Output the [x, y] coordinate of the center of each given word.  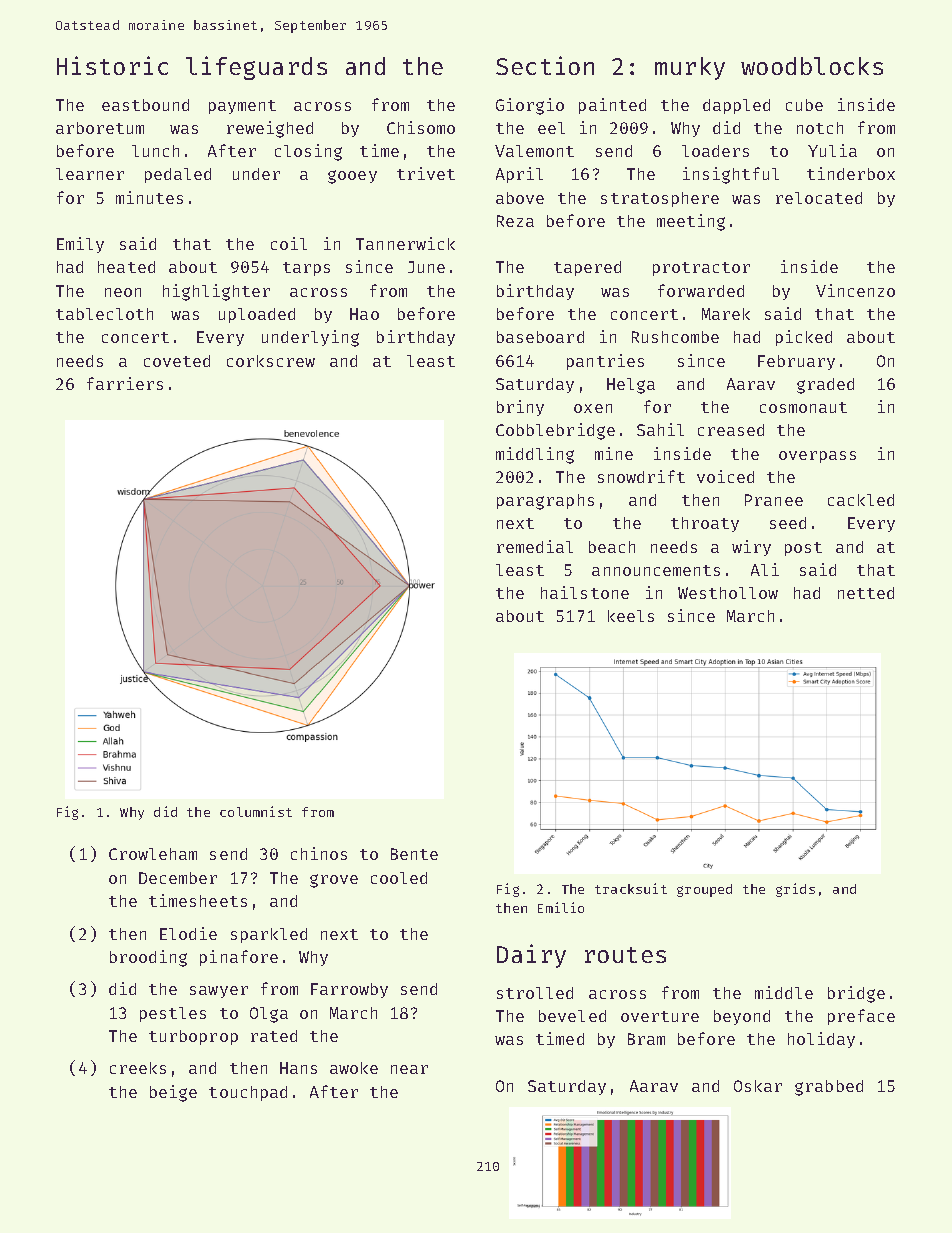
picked [804, 338]
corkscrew [271, 361]
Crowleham [153, 854]
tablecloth [104, 314]
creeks [138, 1068]
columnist [256, 811]
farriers [125, 383]
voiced [725, 476]
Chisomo [421, 127]
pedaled [178, 175]
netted [866, 593]
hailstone [585, 592]
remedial [535, 546]
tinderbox [851, 173]
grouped [704, 890]
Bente [414, 854]
